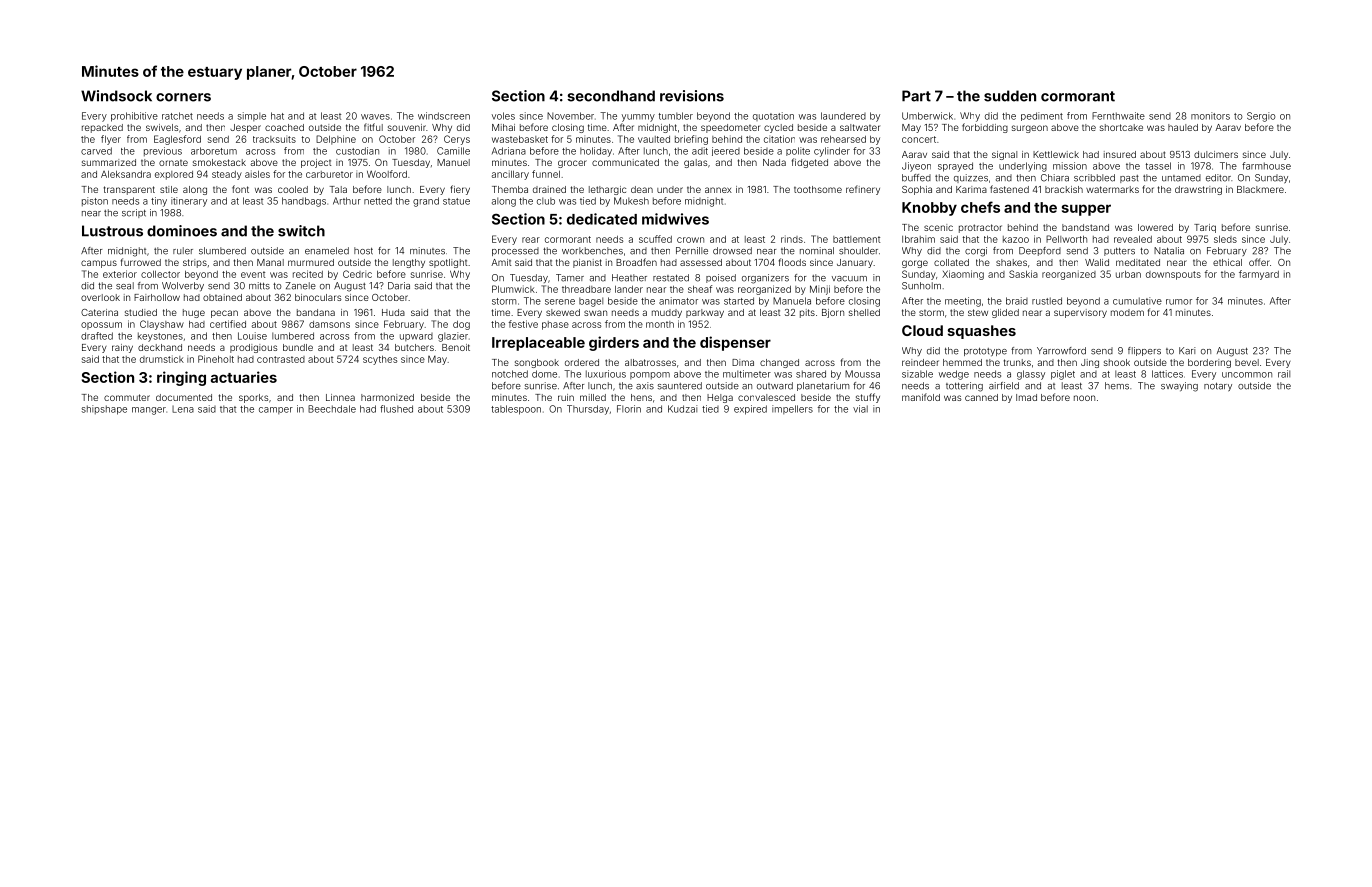  I want to click on ringing, so click(181, 378).
